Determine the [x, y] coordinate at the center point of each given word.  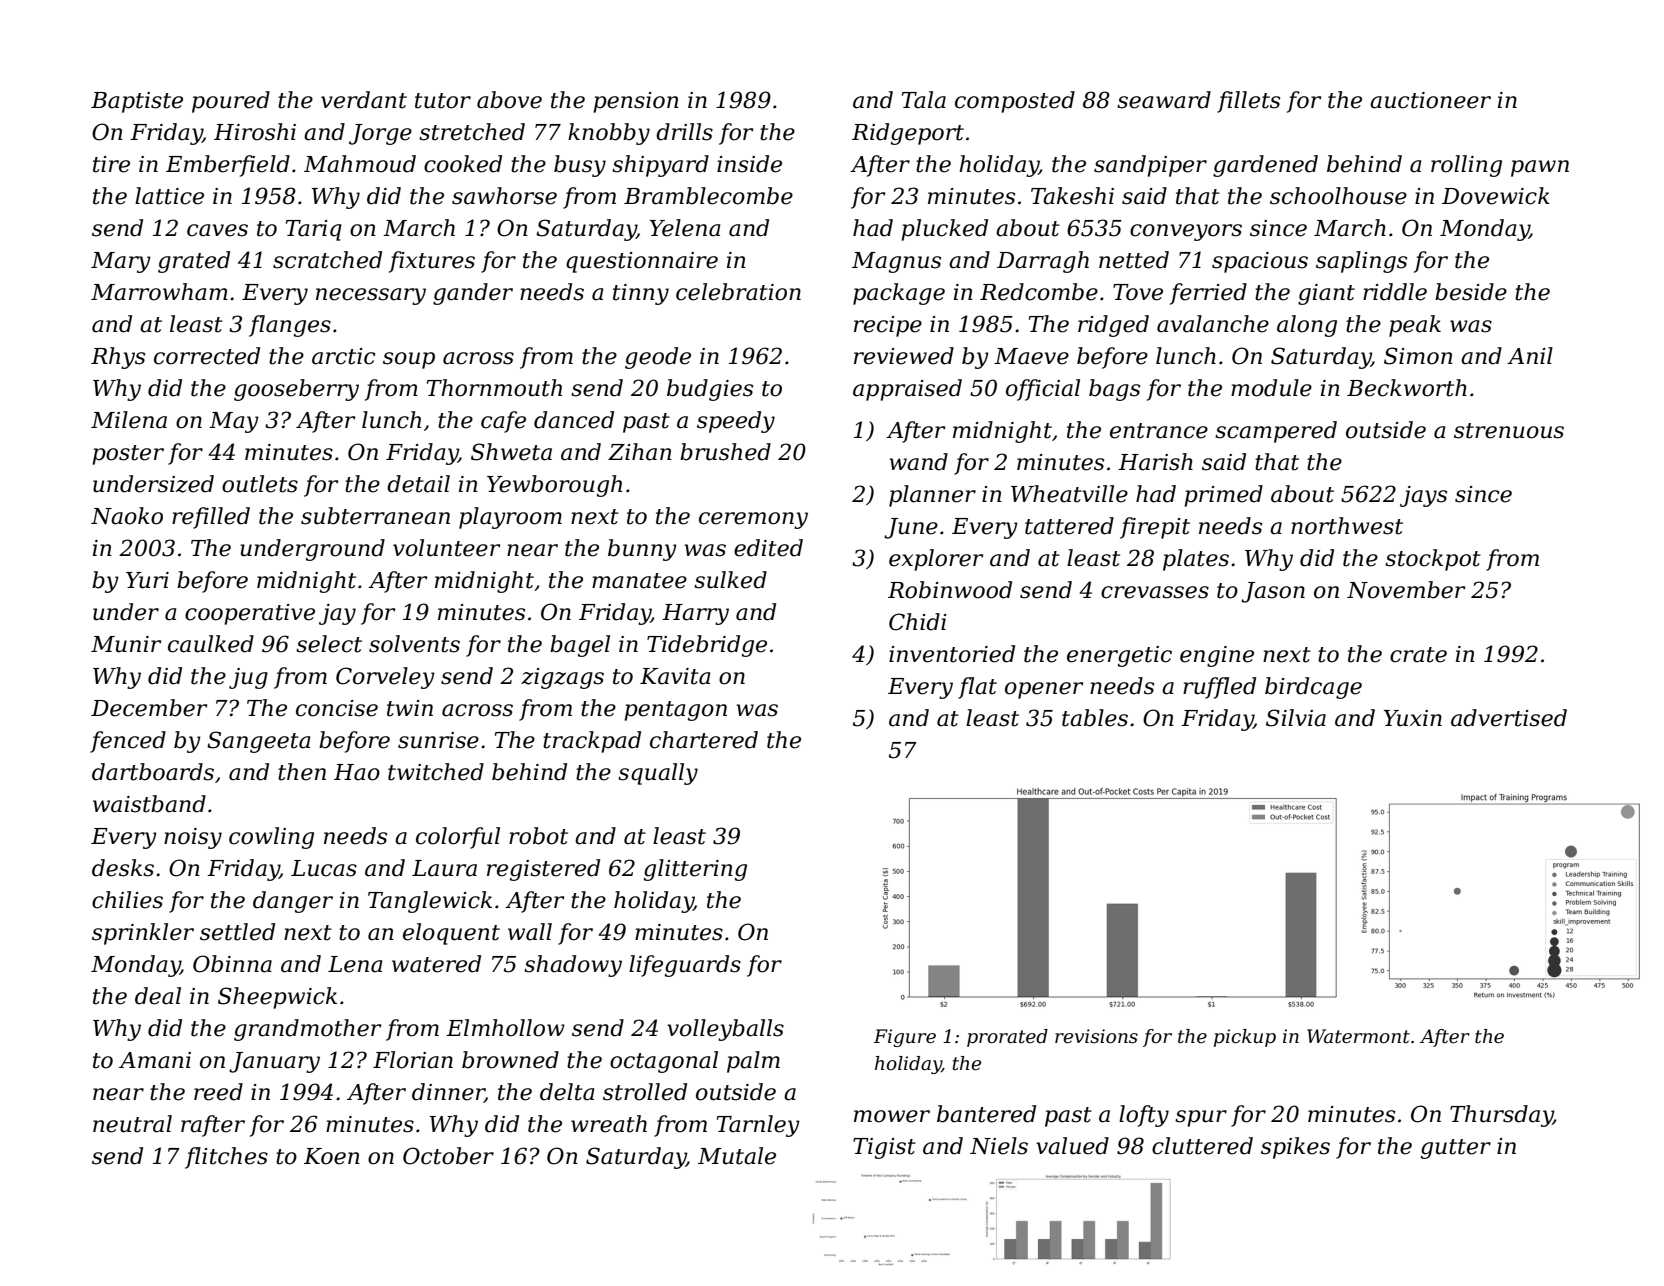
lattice [169, 196]
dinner [448, 1093]
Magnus [896, 262]
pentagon [675, 711]
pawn [1540, 168]
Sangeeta [258, 742]
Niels [999, 1146]
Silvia [1296, 718]
